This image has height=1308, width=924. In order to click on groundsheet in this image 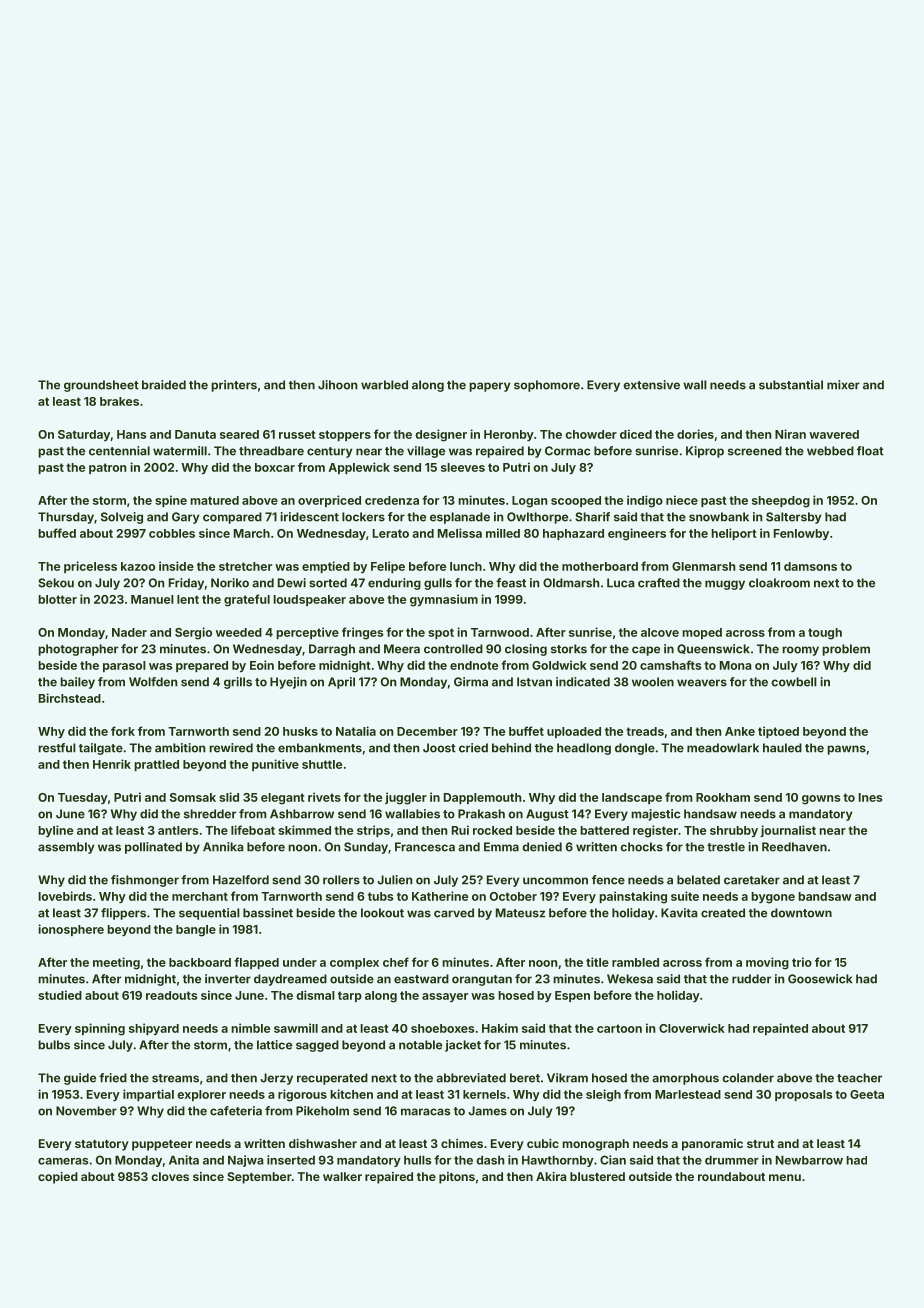, I will do `click(101, 386)`.
